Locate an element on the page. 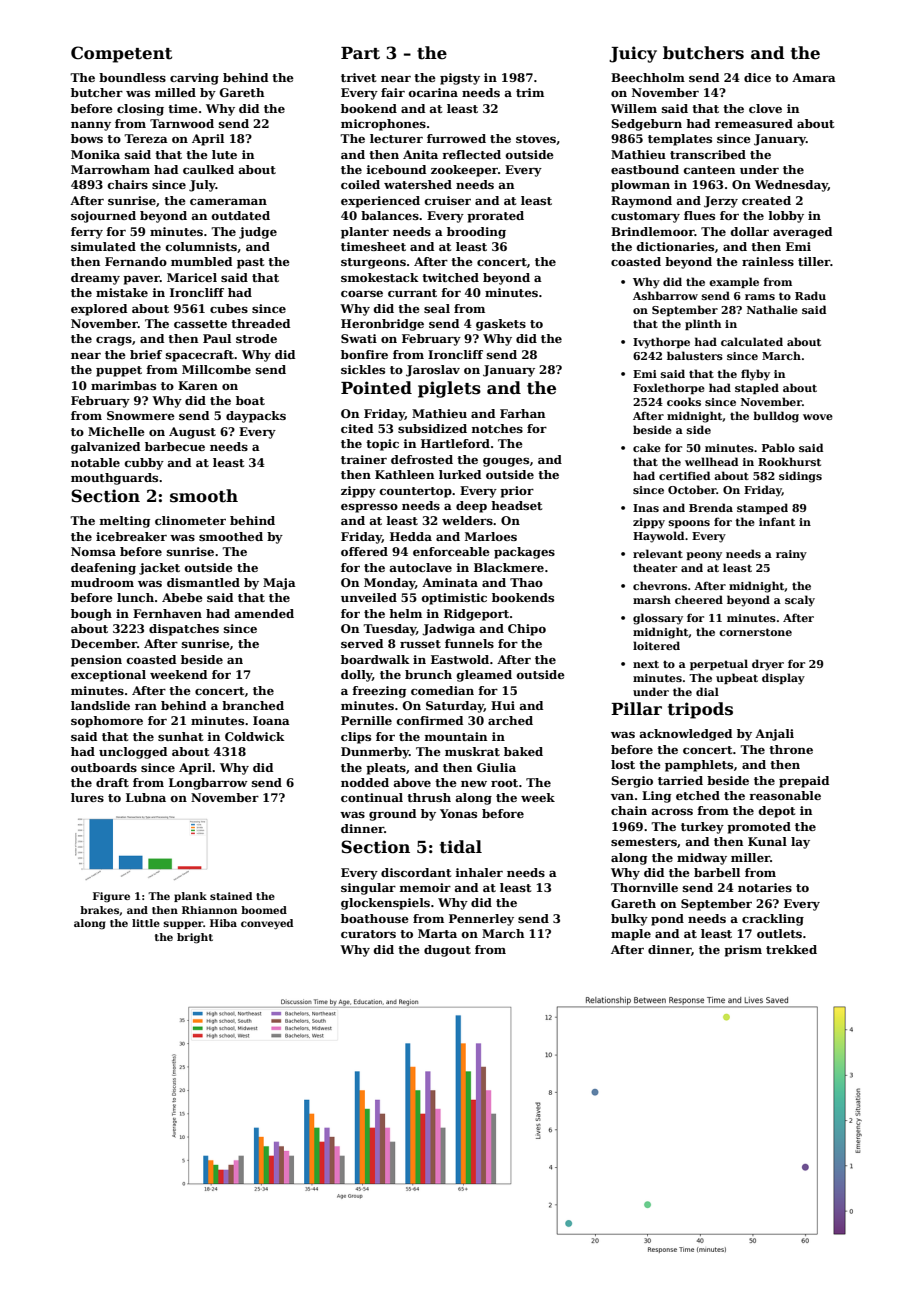 This document has height=1316, width=908. exceptional is located at coordinates (108, 676).
